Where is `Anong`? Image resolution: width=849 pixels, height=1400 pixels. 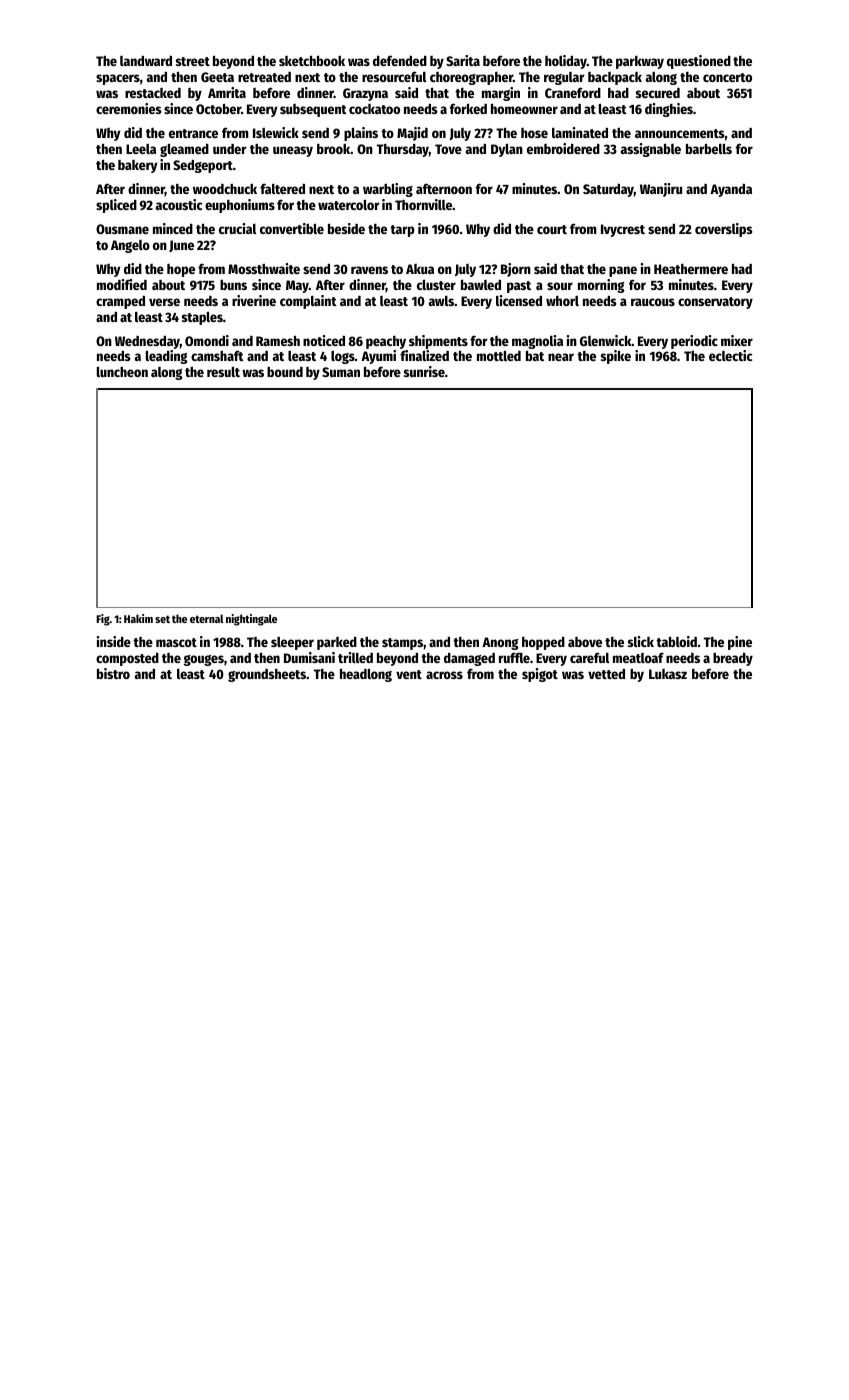
Anong is located at coordinates (500, 643).
